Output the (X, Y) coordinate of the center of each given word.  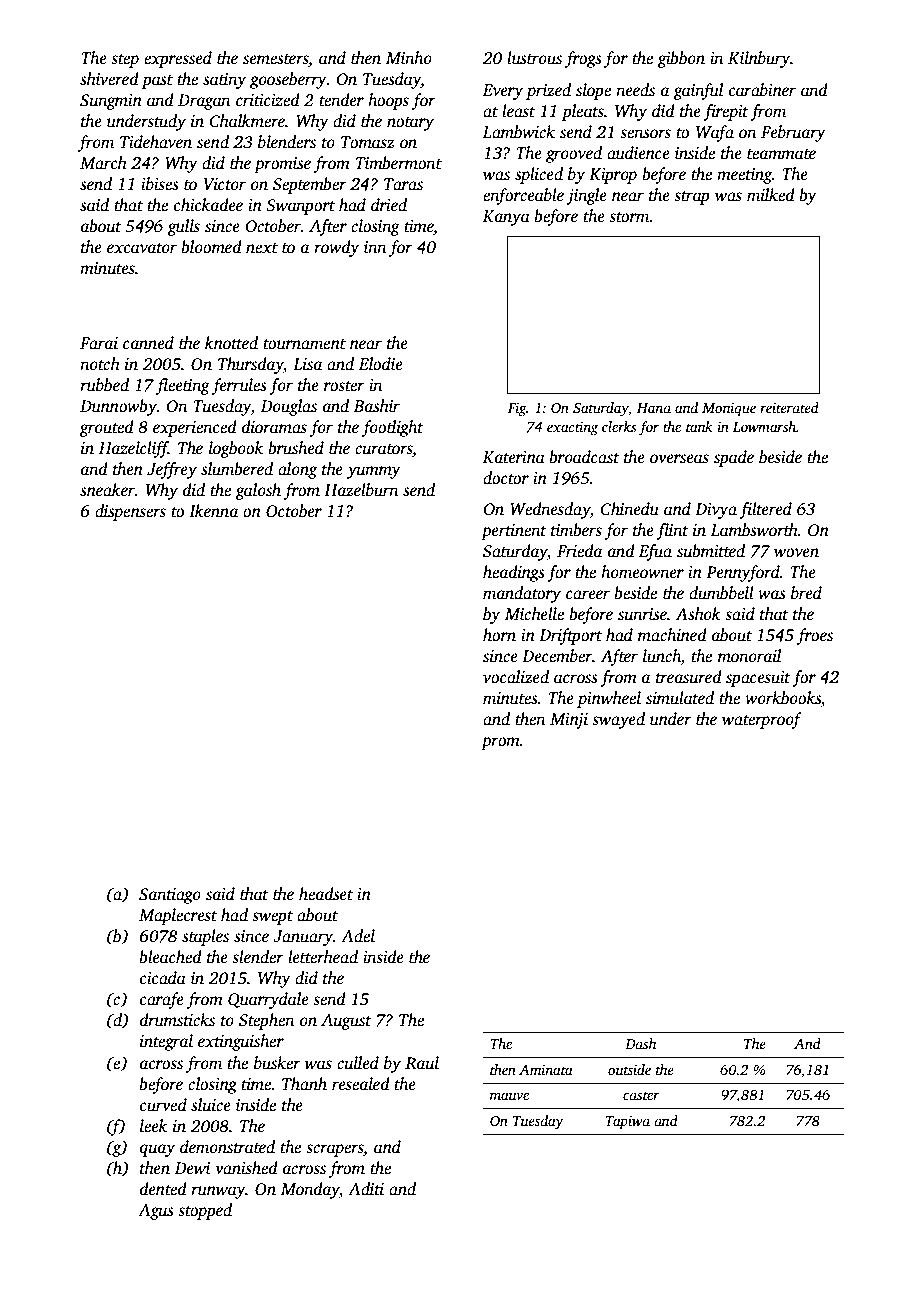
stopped (205, 1211)
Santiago (170, 896)
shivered (109, 79)
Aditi (366, 1189)
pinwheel (609, 699)
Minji (569, 721)
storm (629, 217)
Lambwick (519, 131)
